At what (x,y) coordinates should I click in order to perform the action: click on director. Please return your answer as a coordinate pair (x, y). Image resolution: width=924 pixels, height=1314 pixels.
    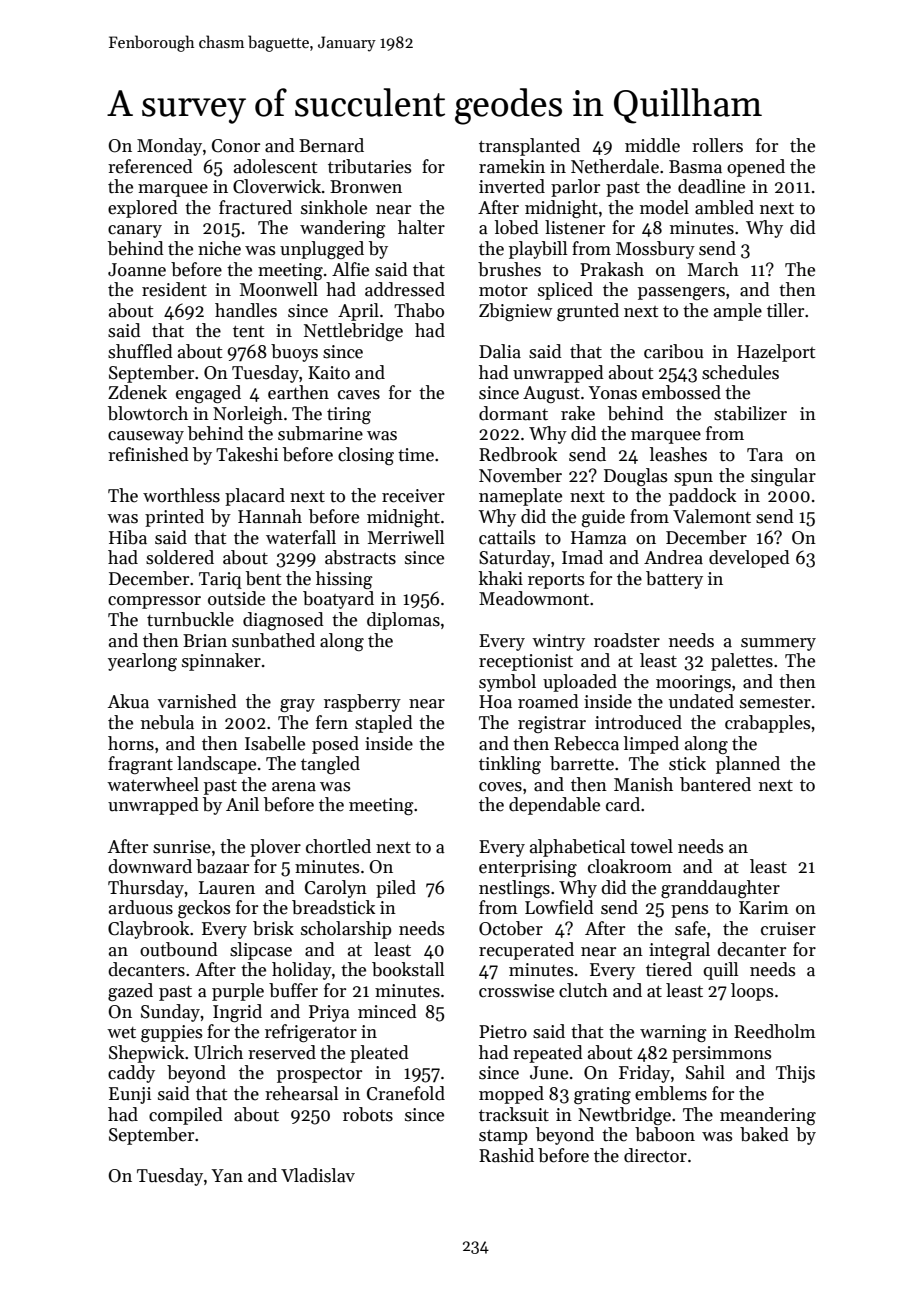
    Looking at the image, I should click on (655, 1155).
